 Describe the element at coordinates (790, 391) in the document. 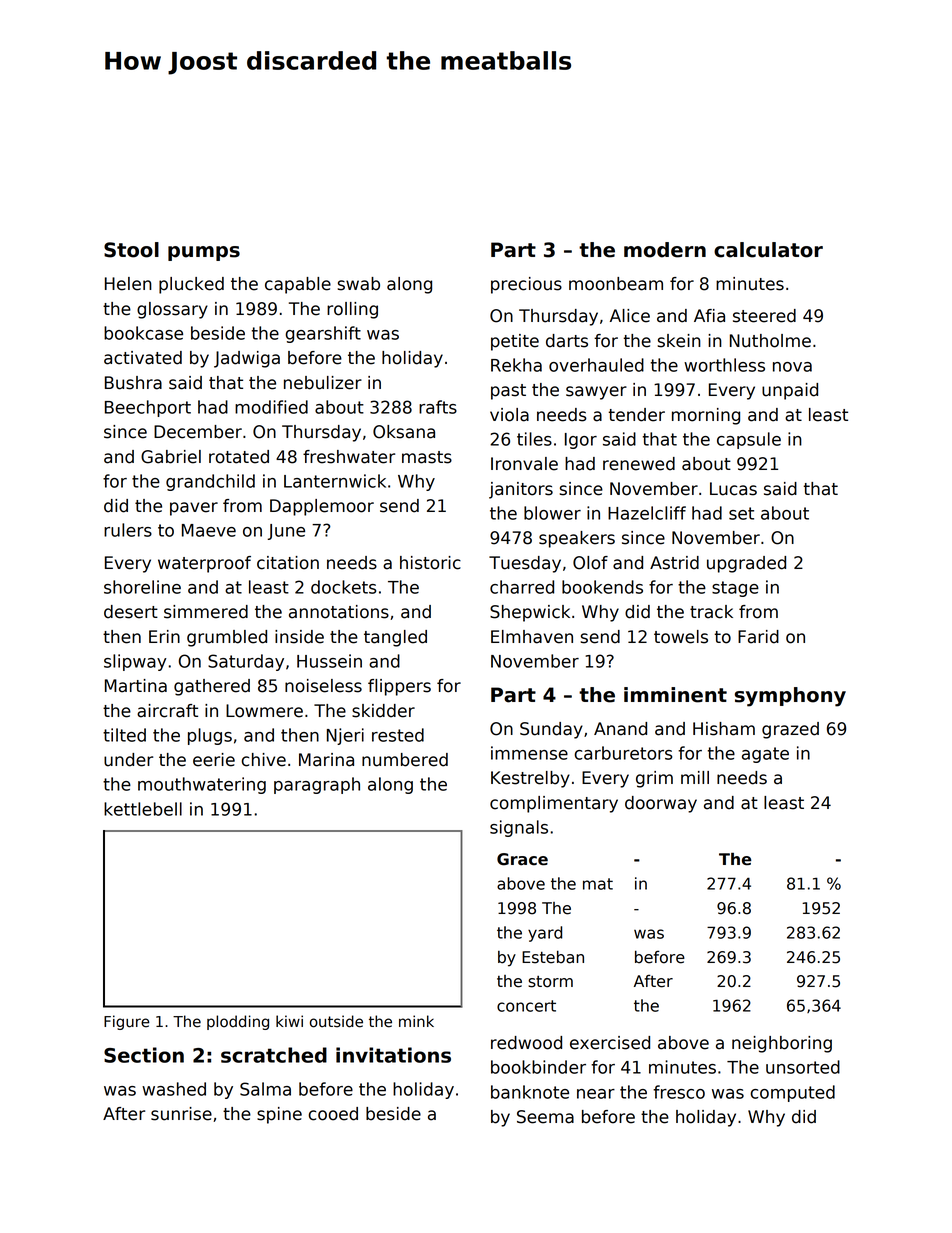

I see `unpaid` at that location.
